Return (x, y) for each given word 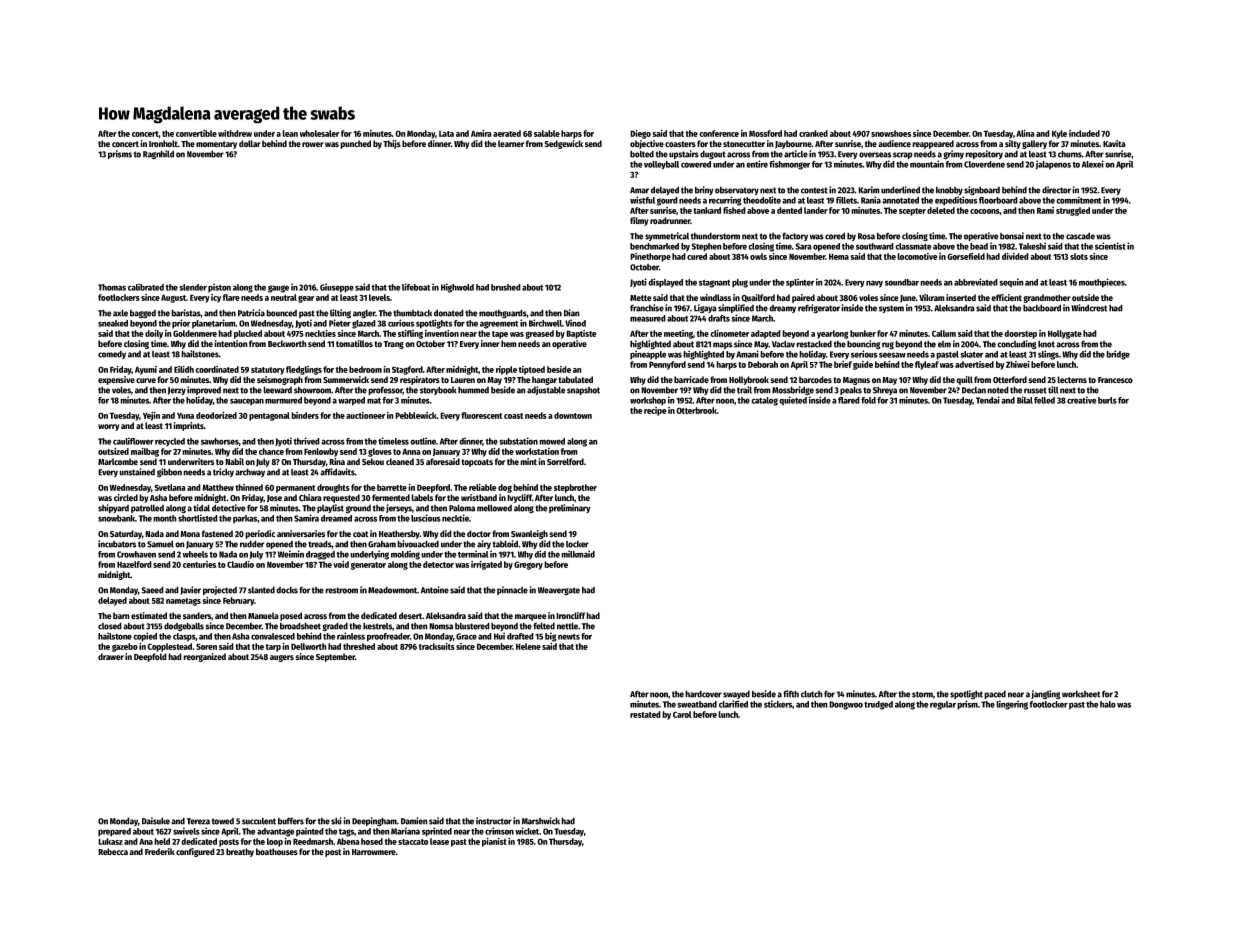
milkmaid (578, 554)
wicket (527, 831)
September (335, 657)
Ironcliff (570, 615)
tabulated (575, 379)
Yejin (151, 416)
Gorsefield (966, 256)
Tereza (198, 821)
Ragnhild (158, 155)
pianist (494, 842)
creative (1081, 400)
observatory (737, 191)
